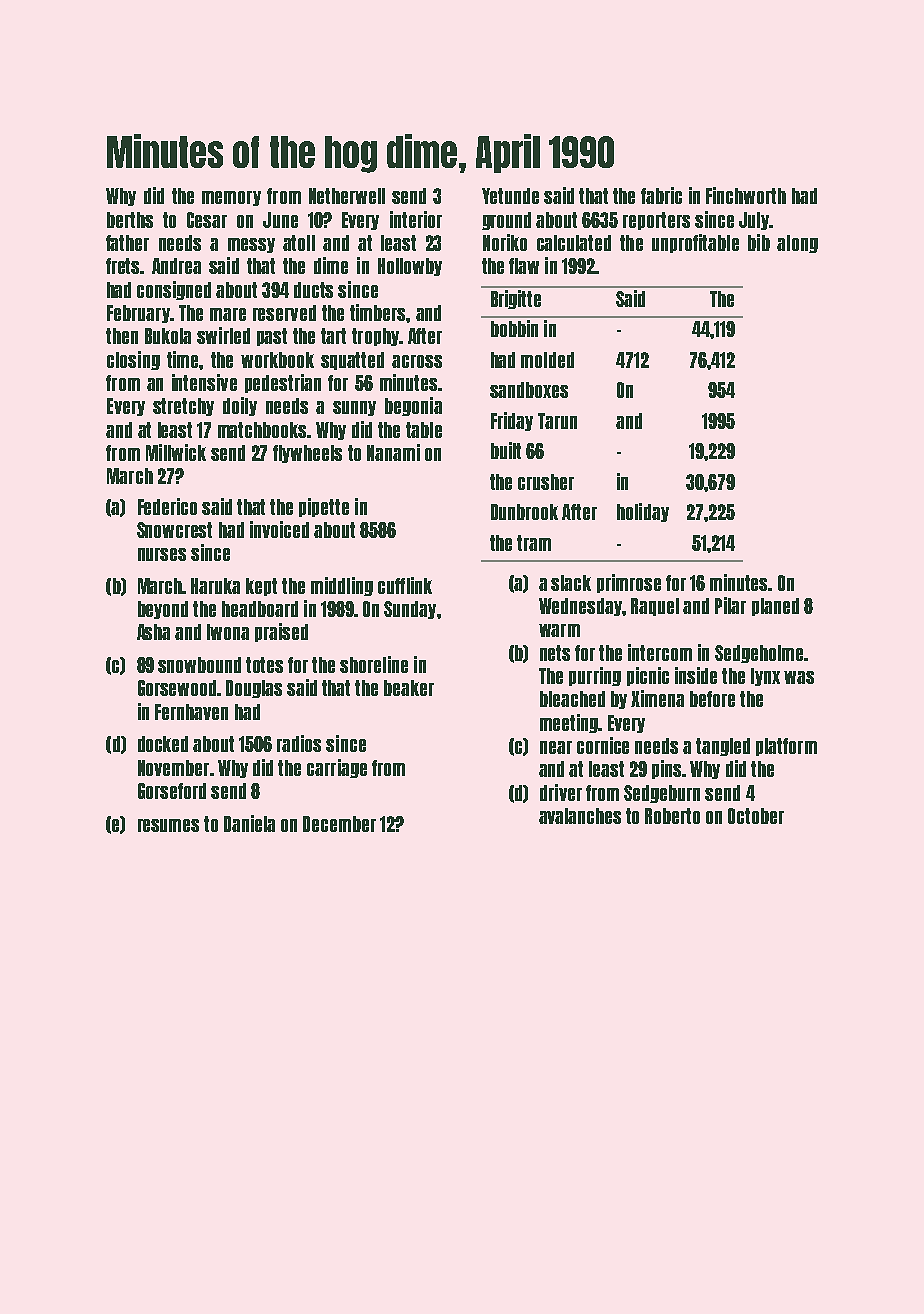 The width and height of the document is (924, 1314). Describe the element at coordinates (409, 688) in the document. I see `beaker` at that location.
